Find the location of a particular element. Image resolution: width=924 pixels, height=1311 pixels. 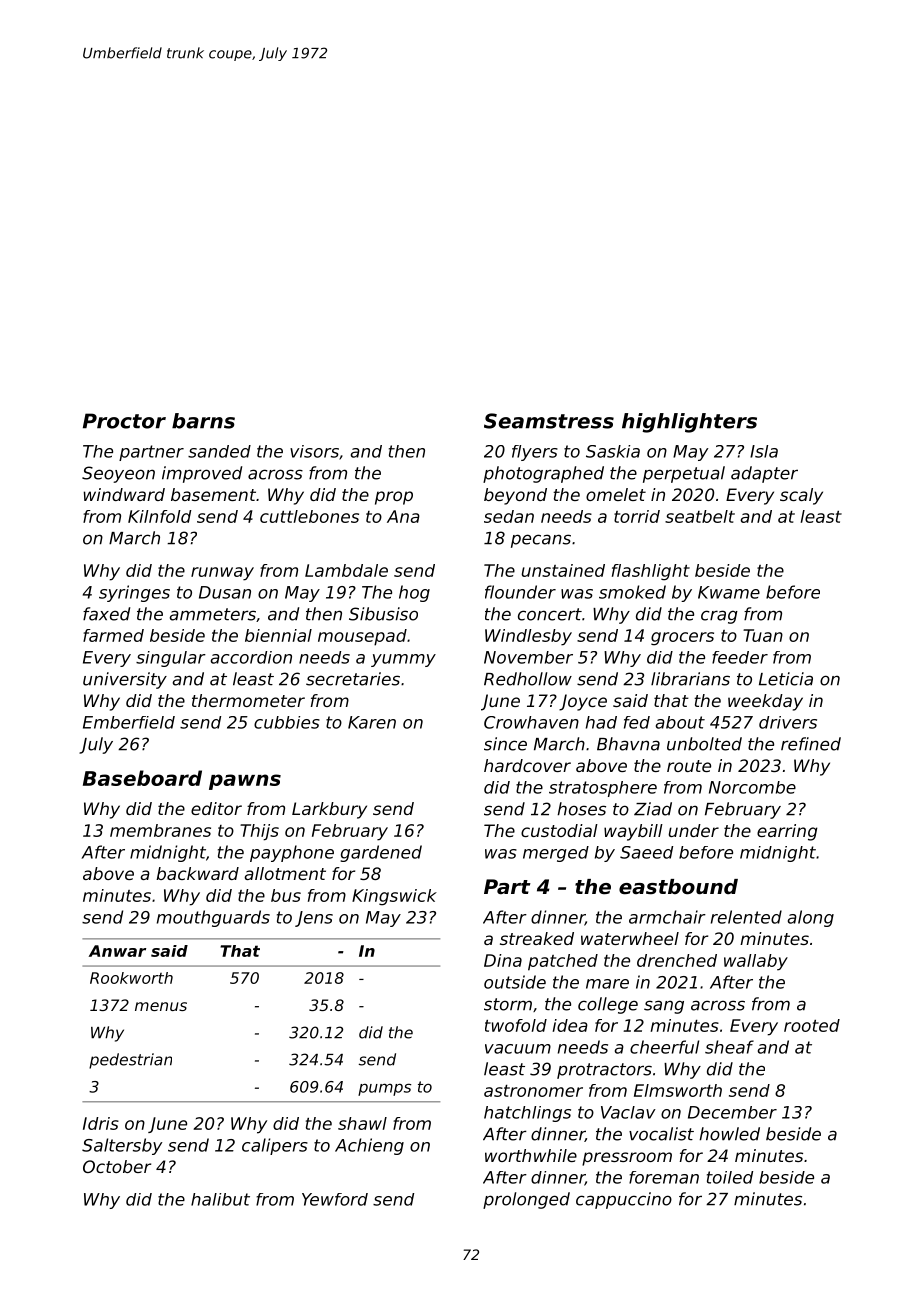

Proctor is located at coordinates (124, 421).
